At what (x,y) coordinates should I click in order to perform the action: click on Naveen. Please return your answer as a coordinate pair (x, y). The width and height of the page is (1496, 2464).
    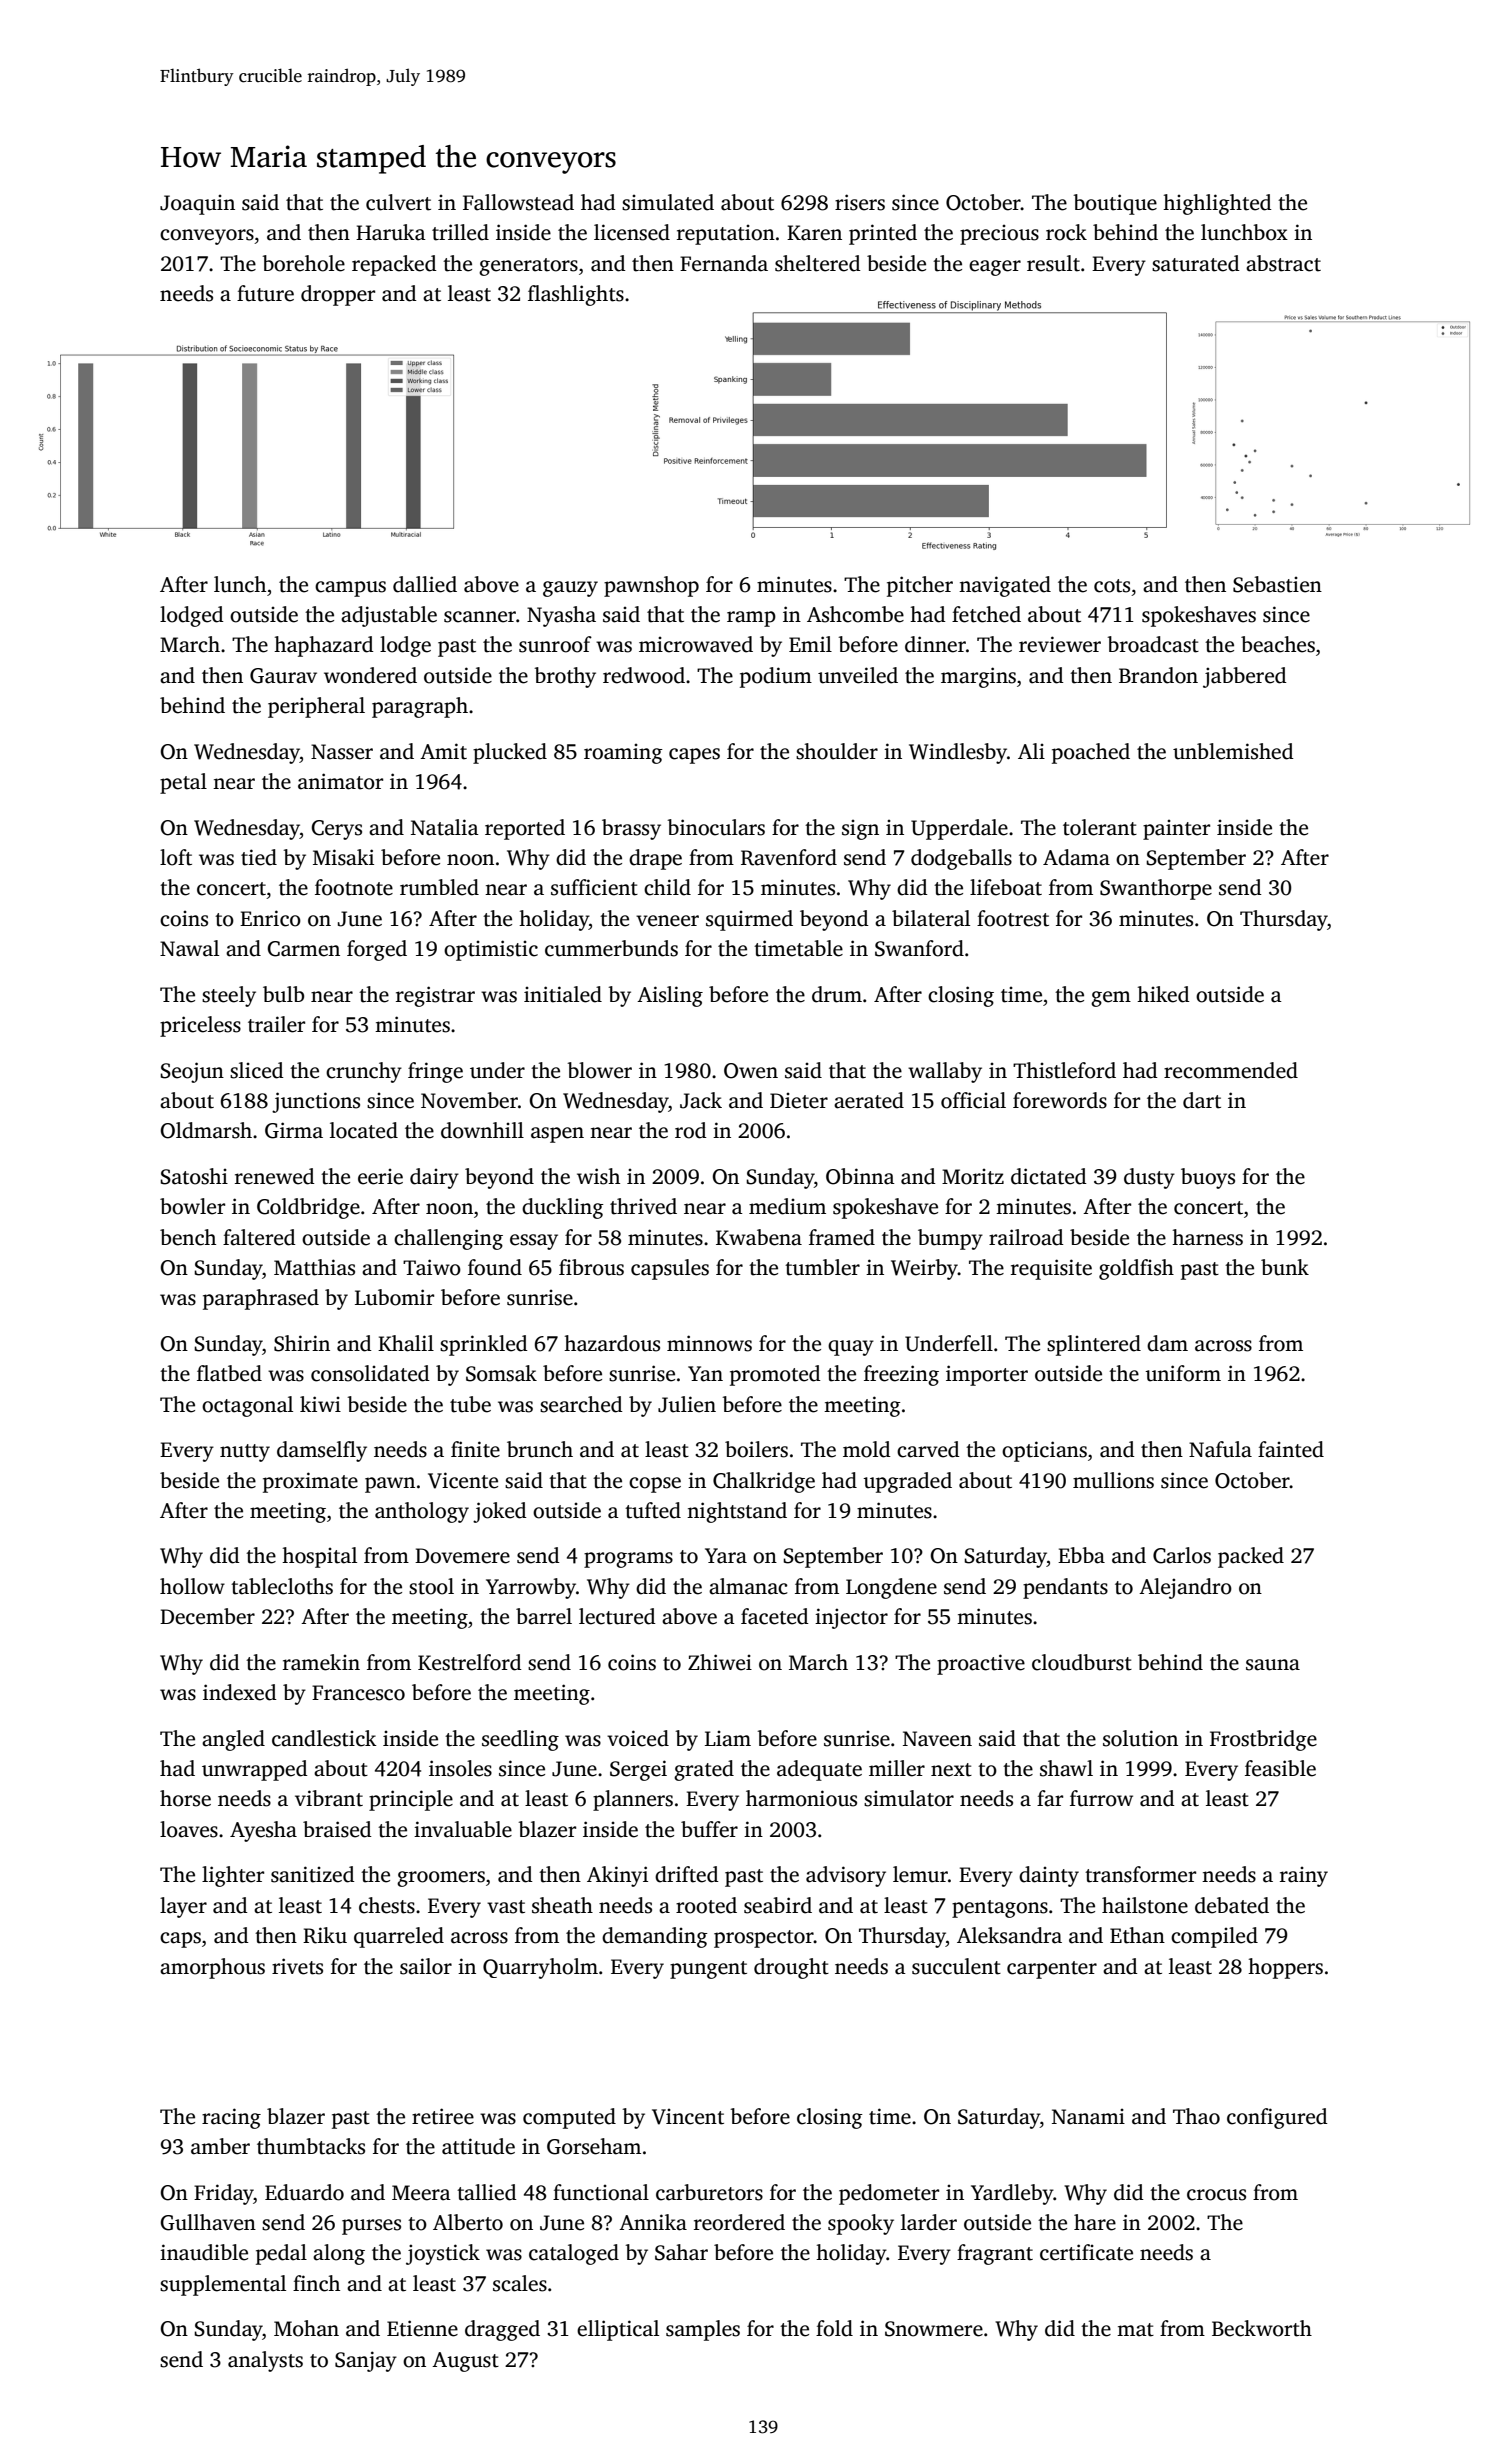
    Looking at the image, I should click on (937, 1739).
